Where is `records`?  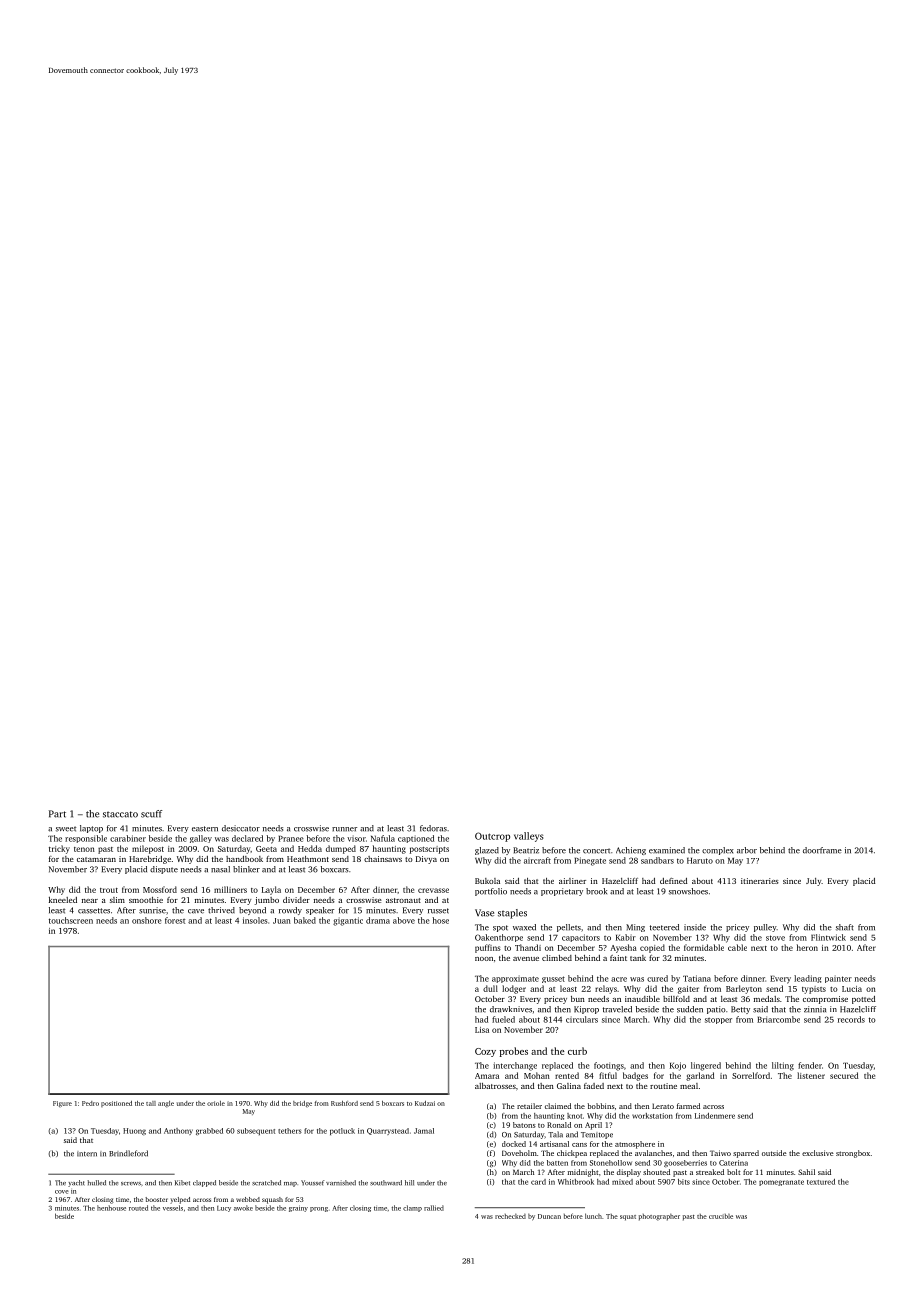
records is located at coordinates (851, 1019).
